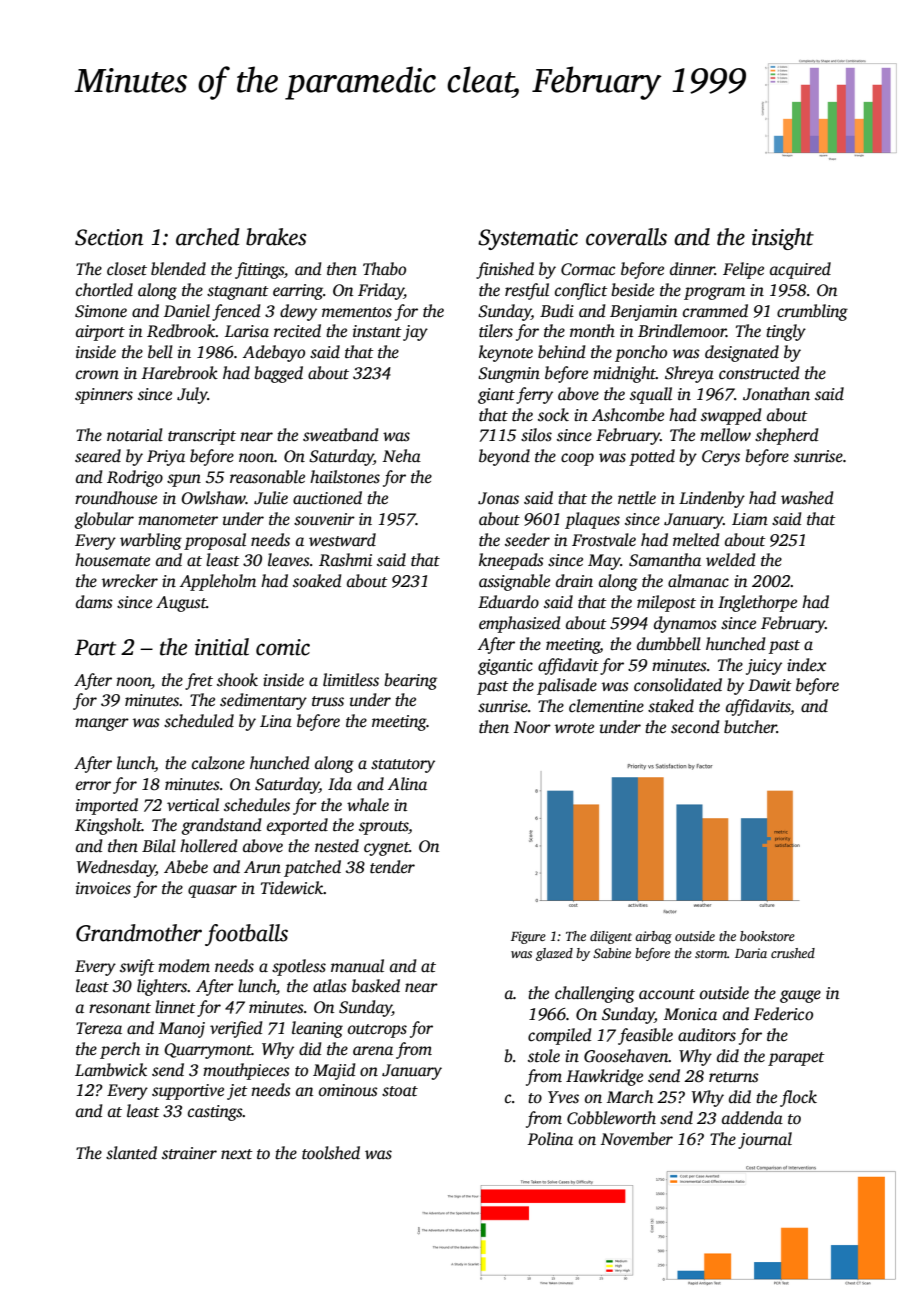 This image has width=924, height=1311. Describe the element at coordinates (131, 1153) in the image. I see `slanted` at that location.
